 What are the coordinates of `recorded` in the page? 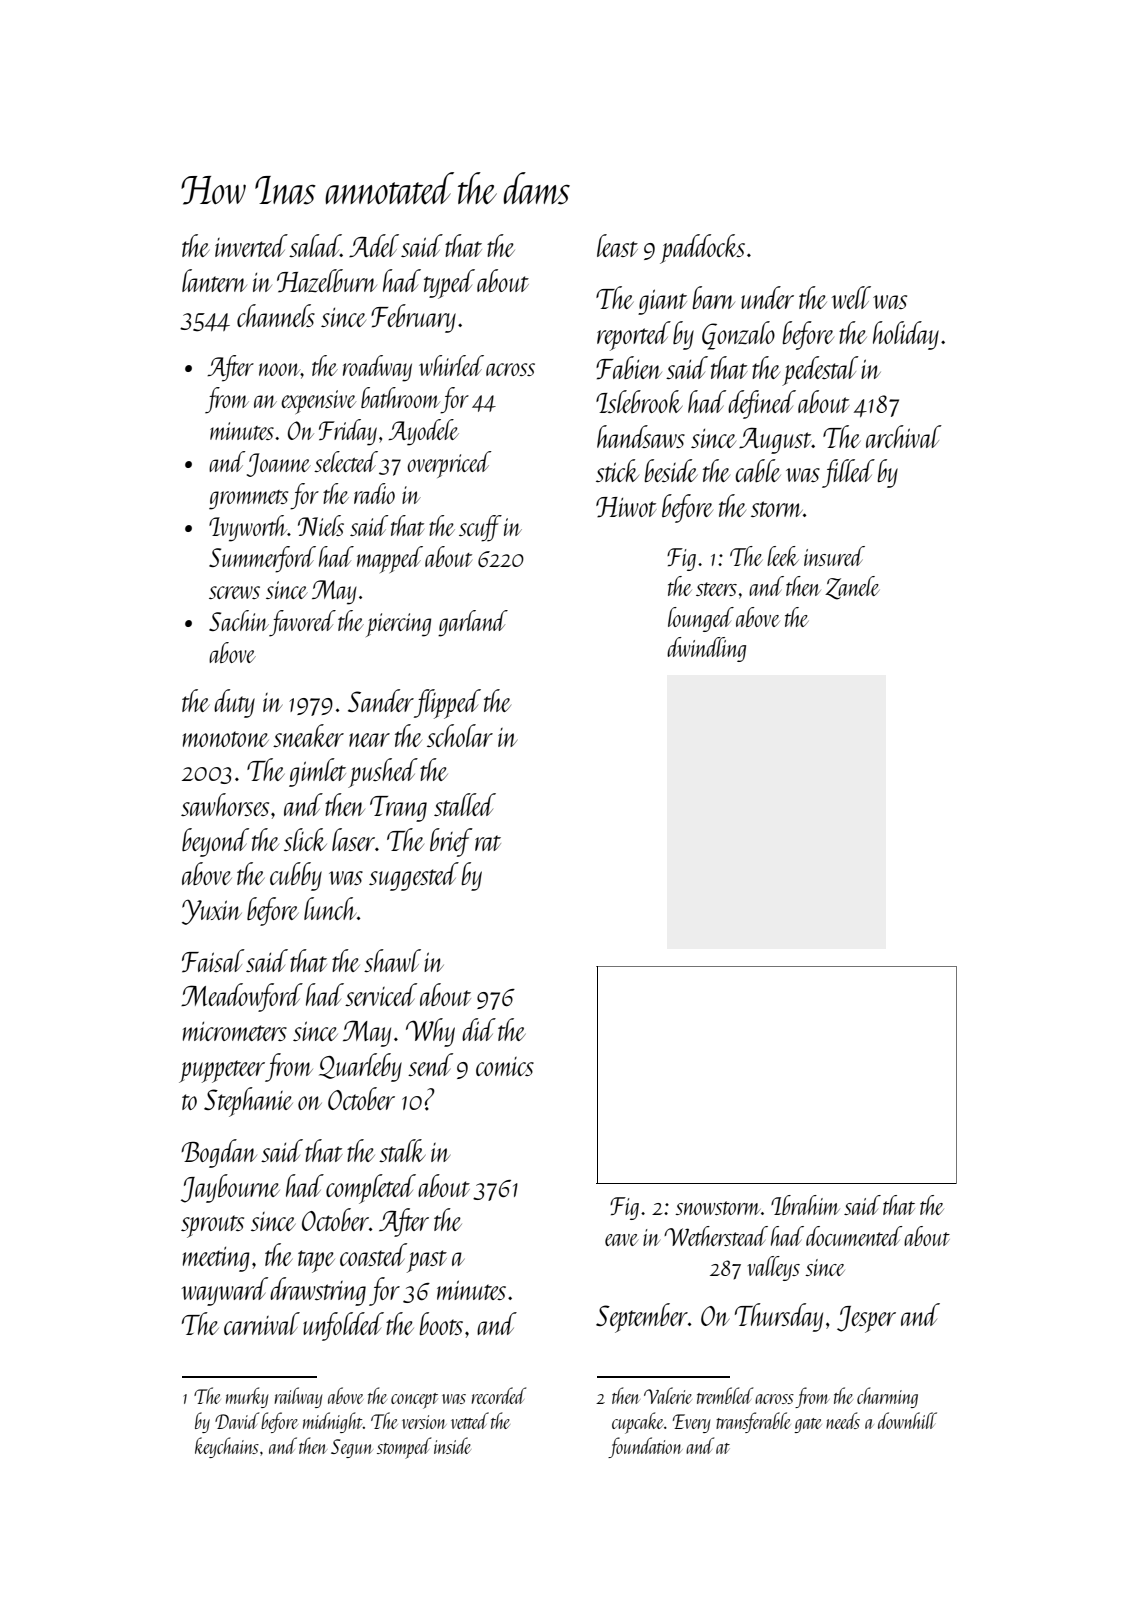 It's located at (499, 1395).
